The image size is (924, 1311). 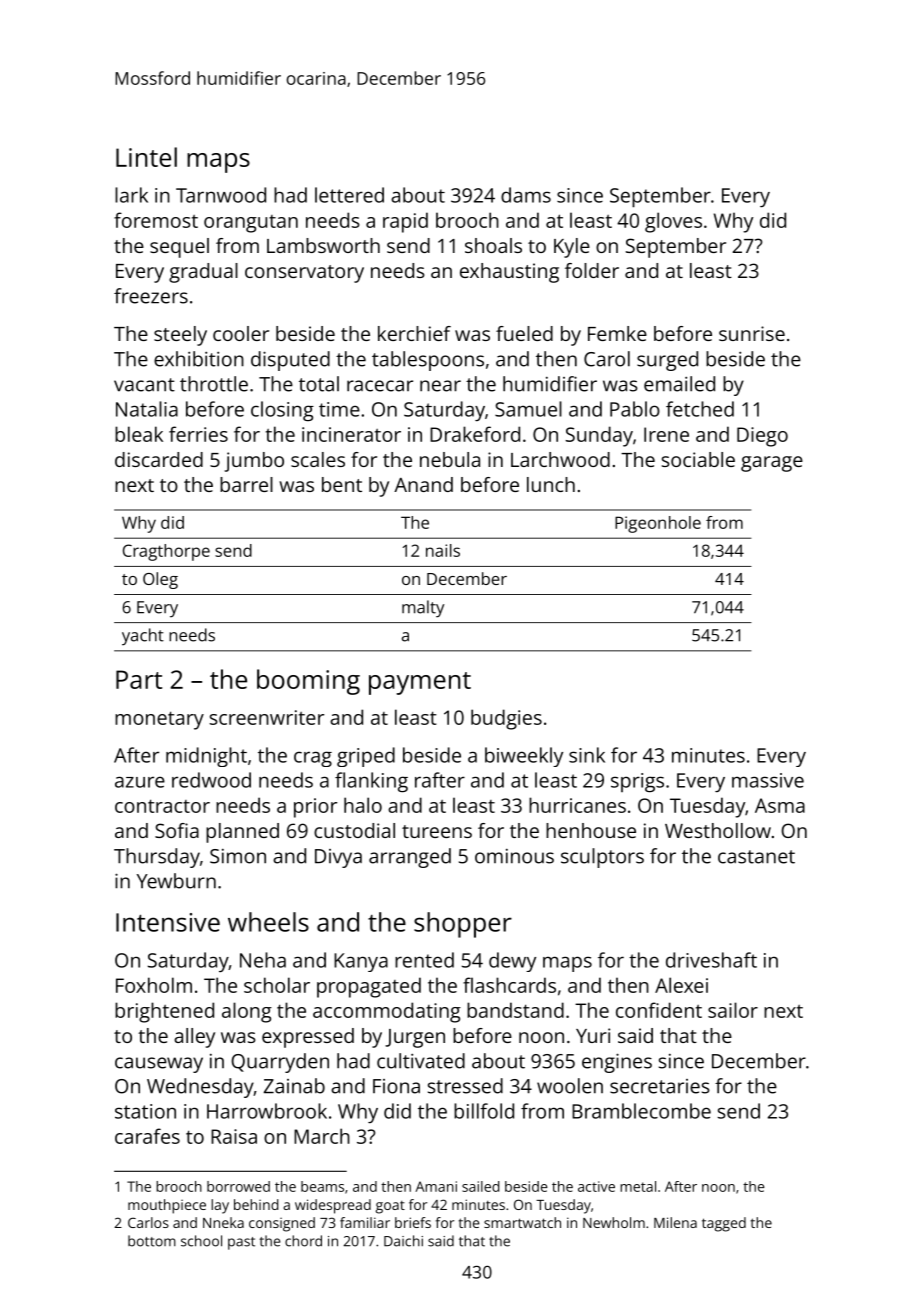 What do you see at coordinates (159, 459) in the screenshot?
I see `discarded` at bounding box center [159, 459].
